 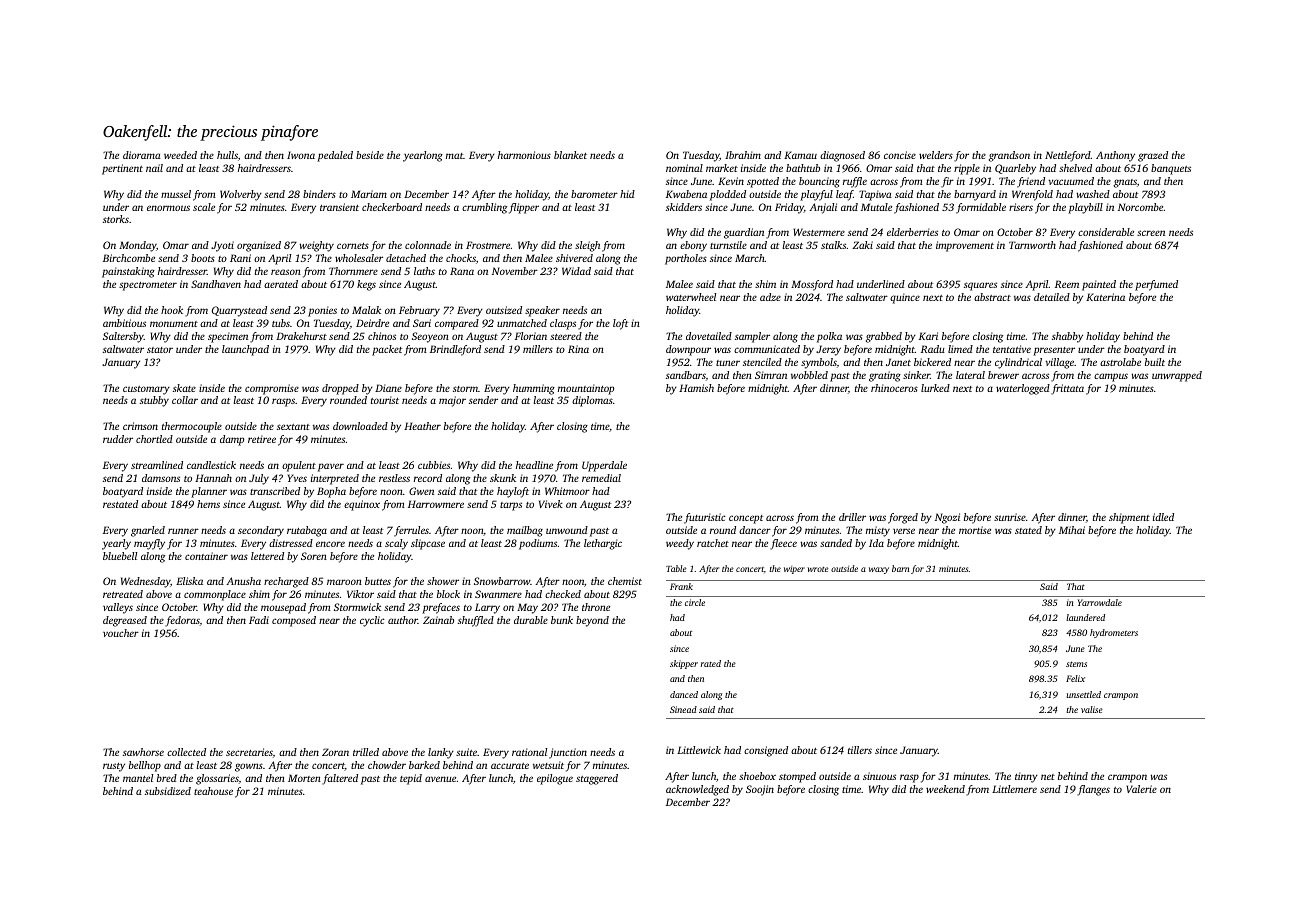 What do you see at coordinates (503, 478) in the image?
I see `skunk` at bounding box center [503, 478].
